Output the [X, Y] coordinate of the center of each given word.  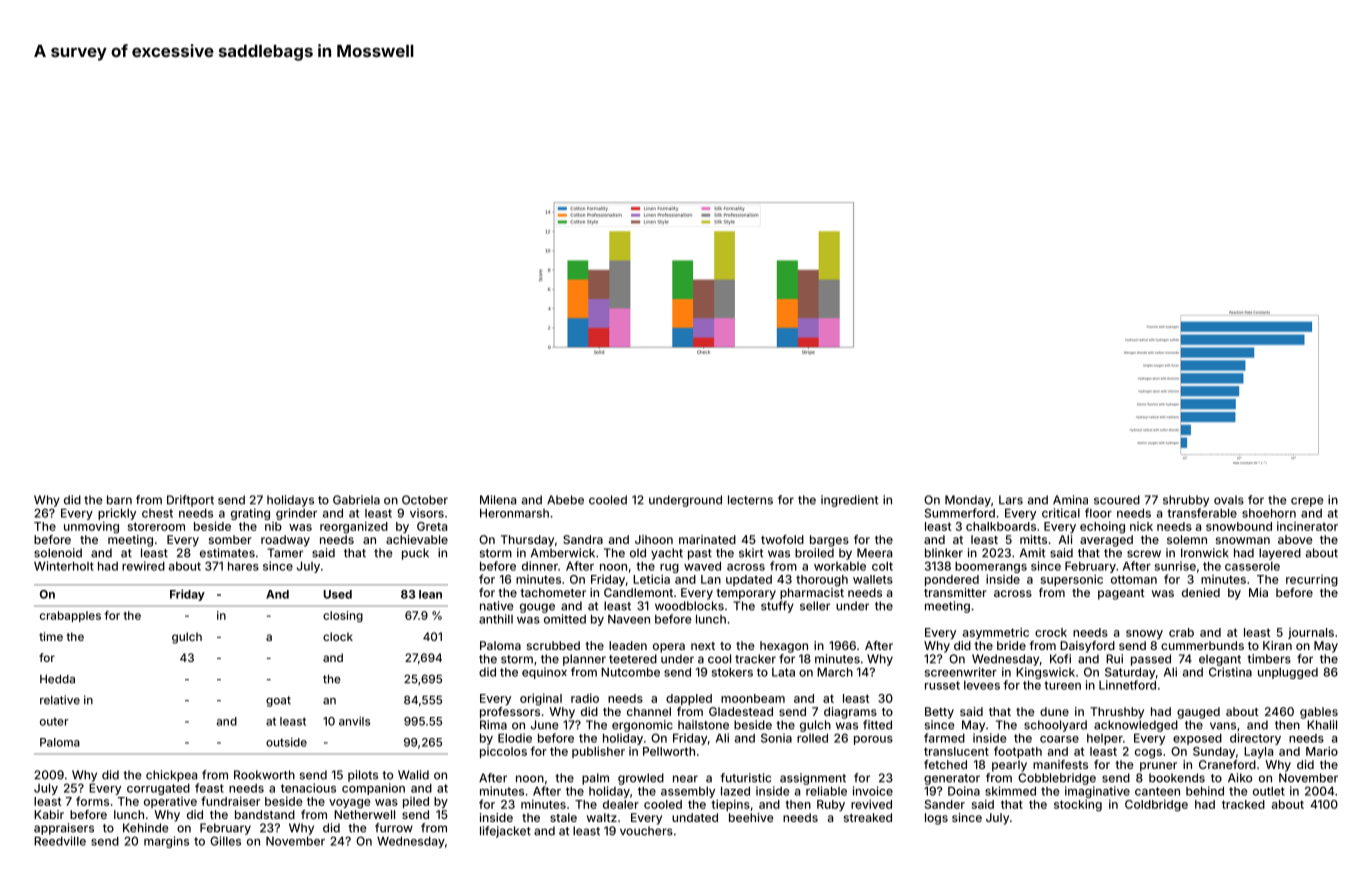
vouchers [646, 831]
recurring [1312, 581]
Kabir [49, 814]
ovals [1229, 500]
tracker [755, 659]
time [51, 636]
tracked [1243, 804]
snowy [1144, 634]
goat [278, 701]
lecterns [750, 500]
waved [702, 566]
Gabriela [356, 500]
